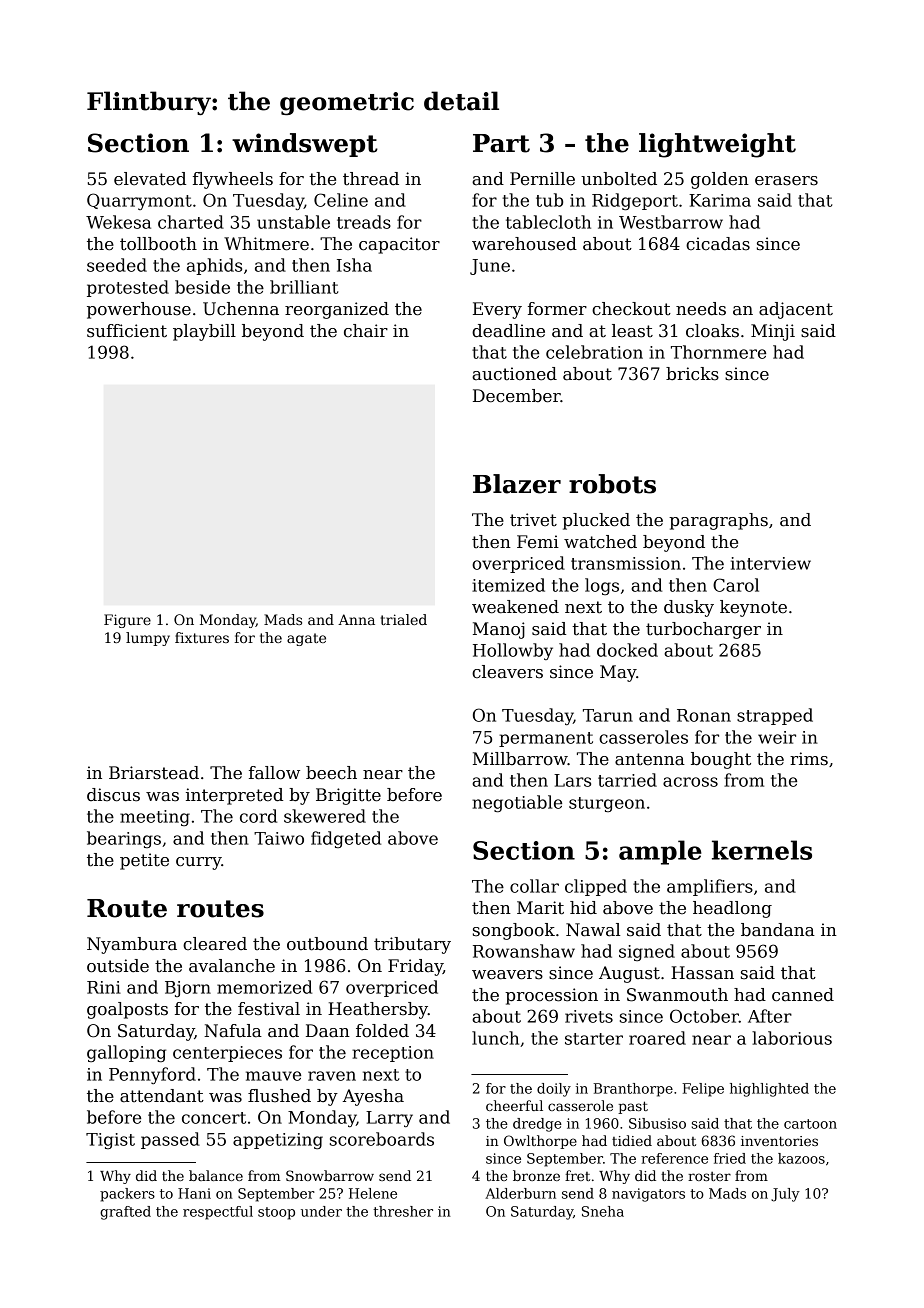 This screenshot has height=1308, width=924. Describe the element at coordinates (671, 222) in the screenshot. I see `Westbarrow` at that location.
